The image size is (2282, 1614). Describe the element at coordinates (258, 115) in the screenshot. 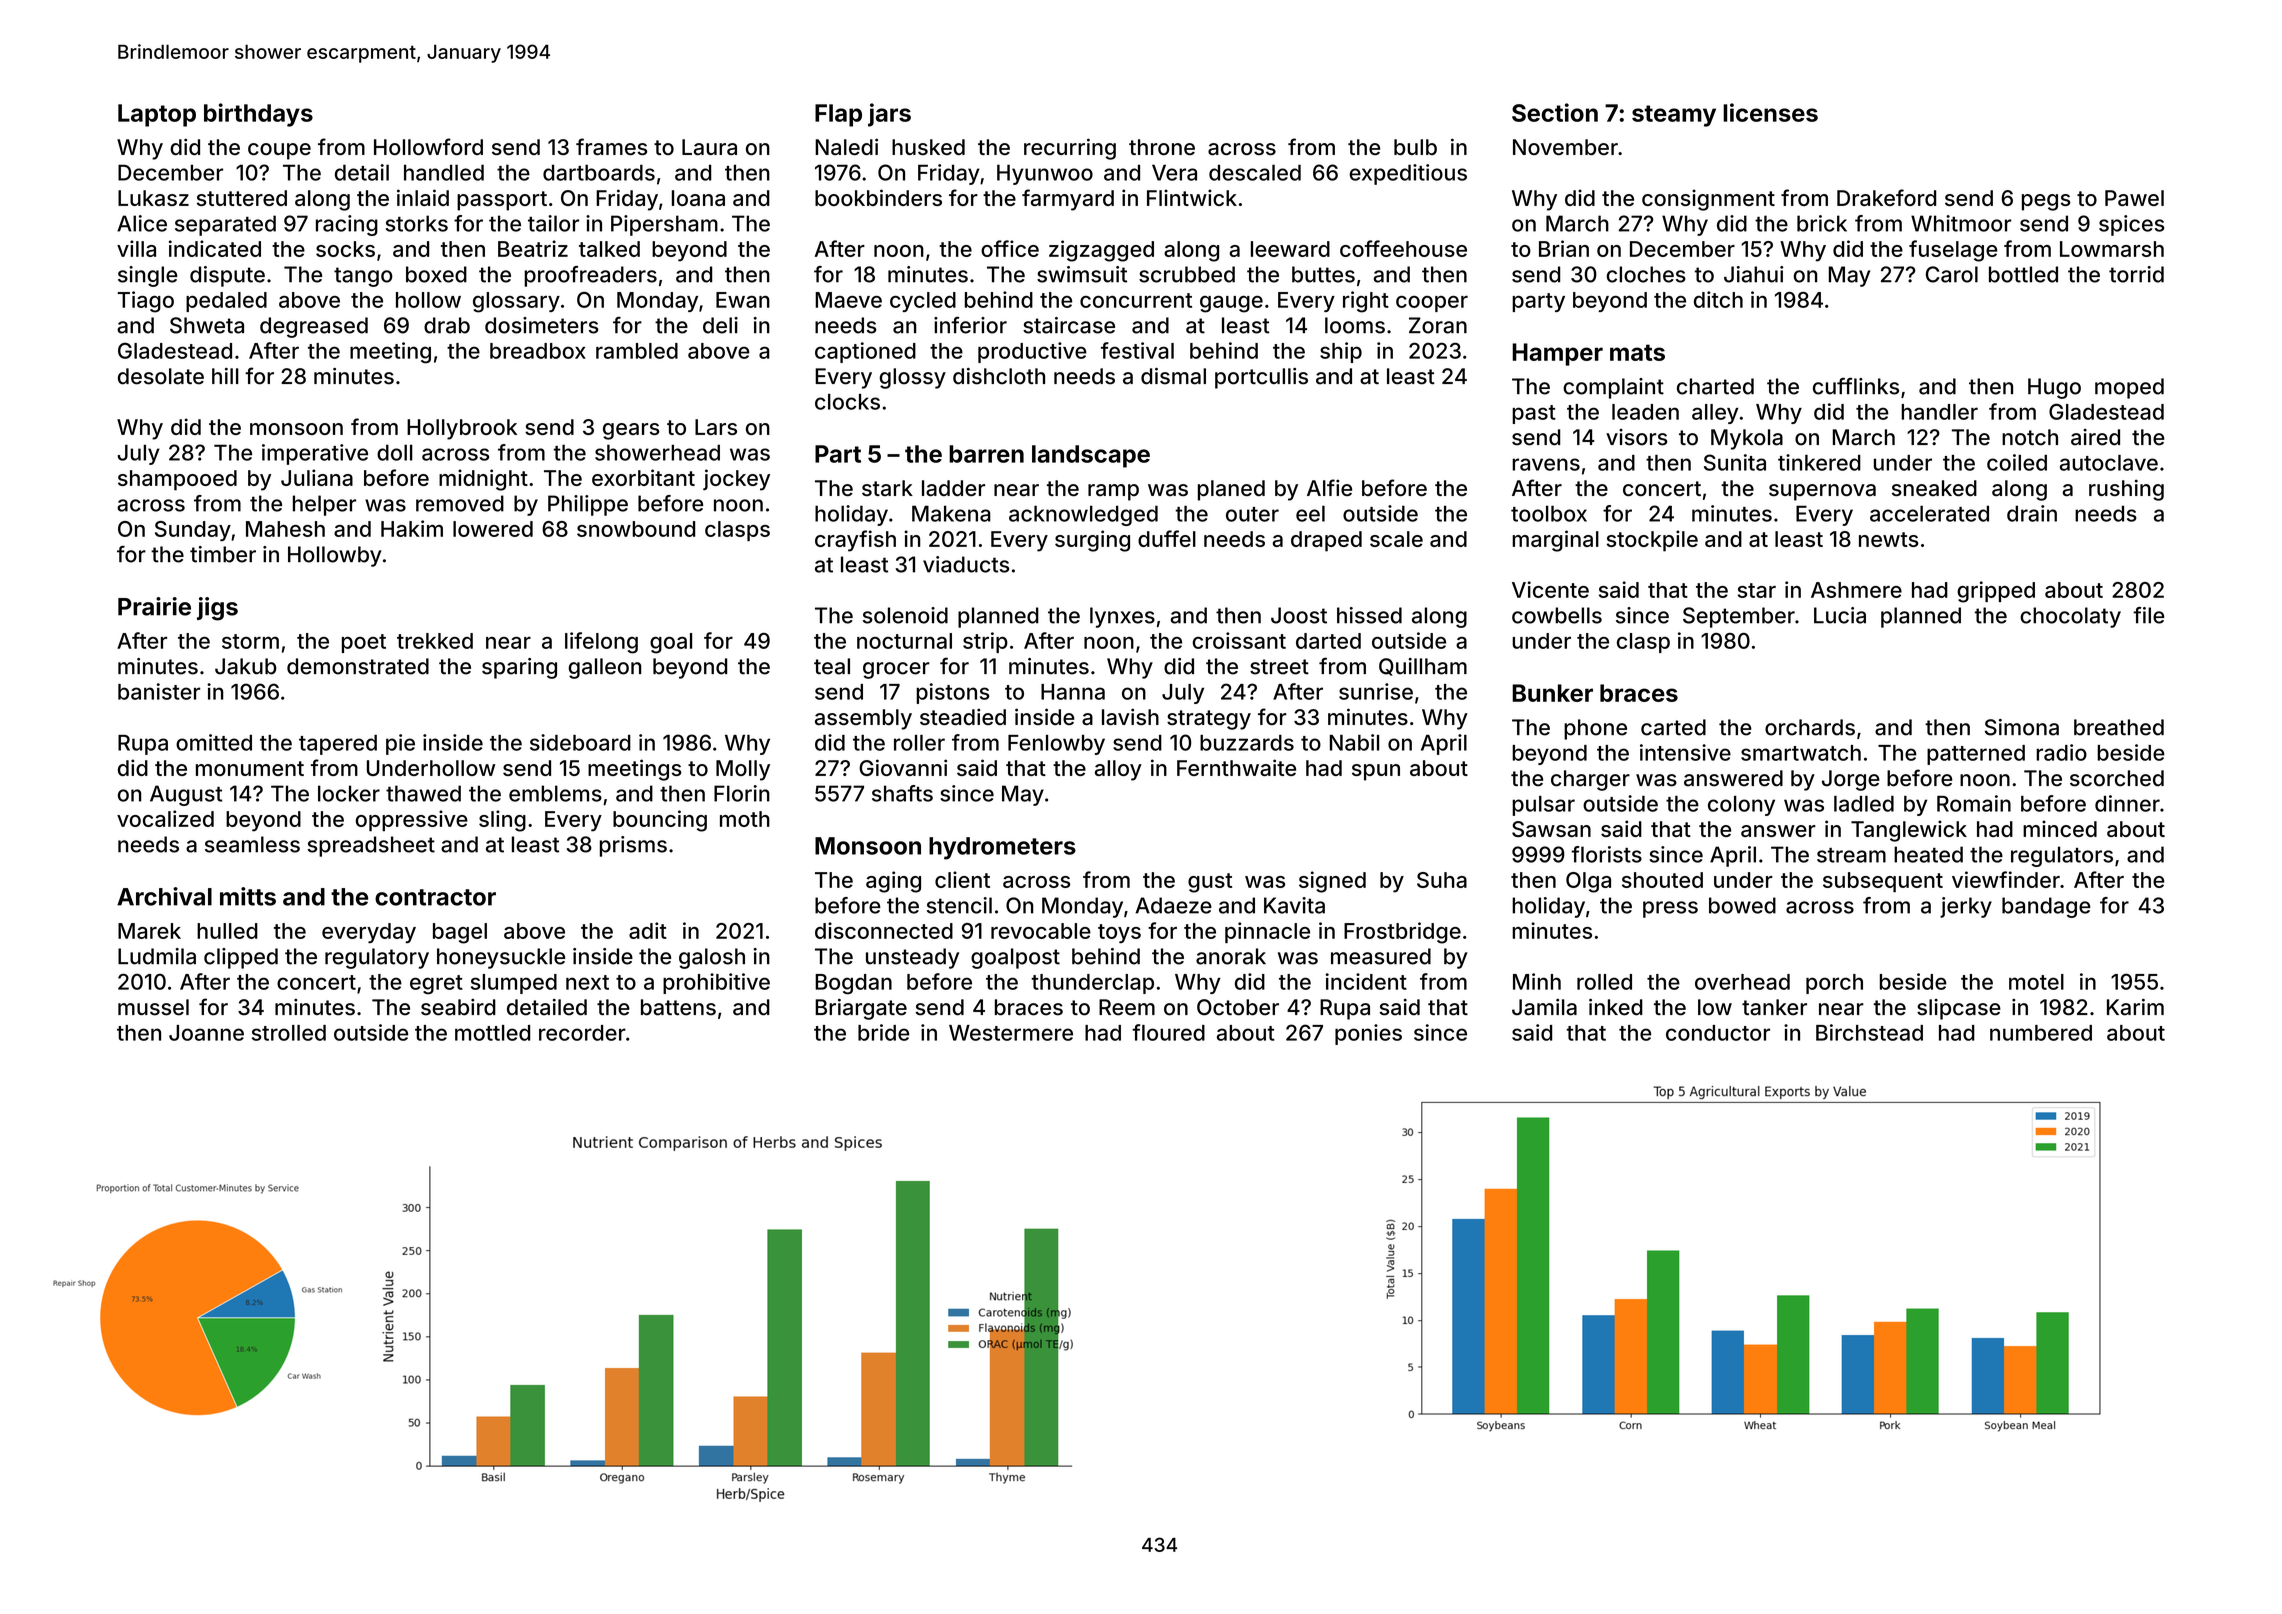

I see `birthdays` at that location.
